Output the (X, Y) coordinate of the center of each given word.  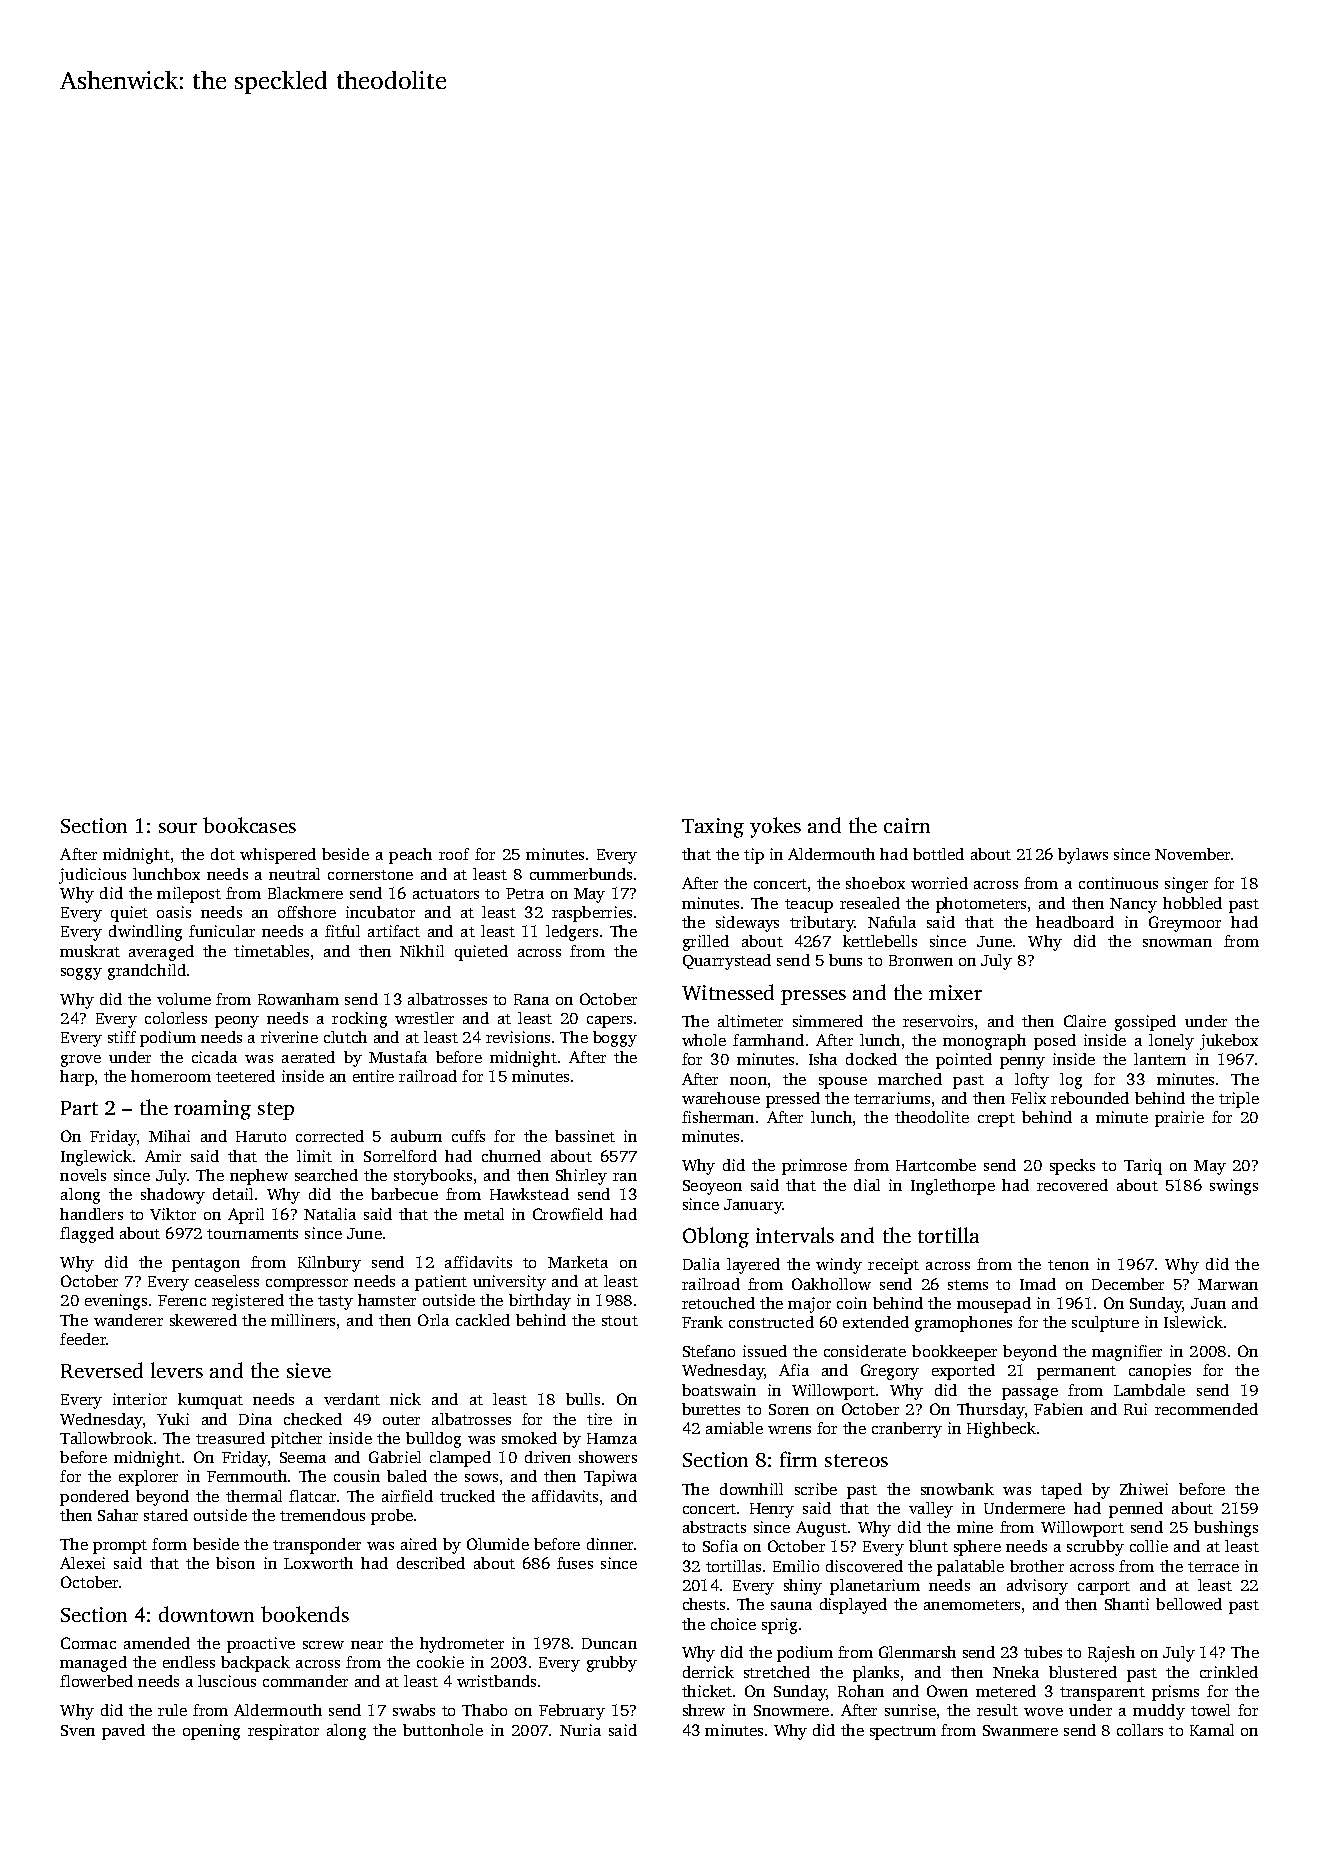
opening (211, 1732)
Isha (823, 1059)
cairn (907, 825)
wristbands (496, 1681)
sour (178, 828)
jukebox (1229, 1042)
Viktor (173, 1214)
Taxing (713, 828)
